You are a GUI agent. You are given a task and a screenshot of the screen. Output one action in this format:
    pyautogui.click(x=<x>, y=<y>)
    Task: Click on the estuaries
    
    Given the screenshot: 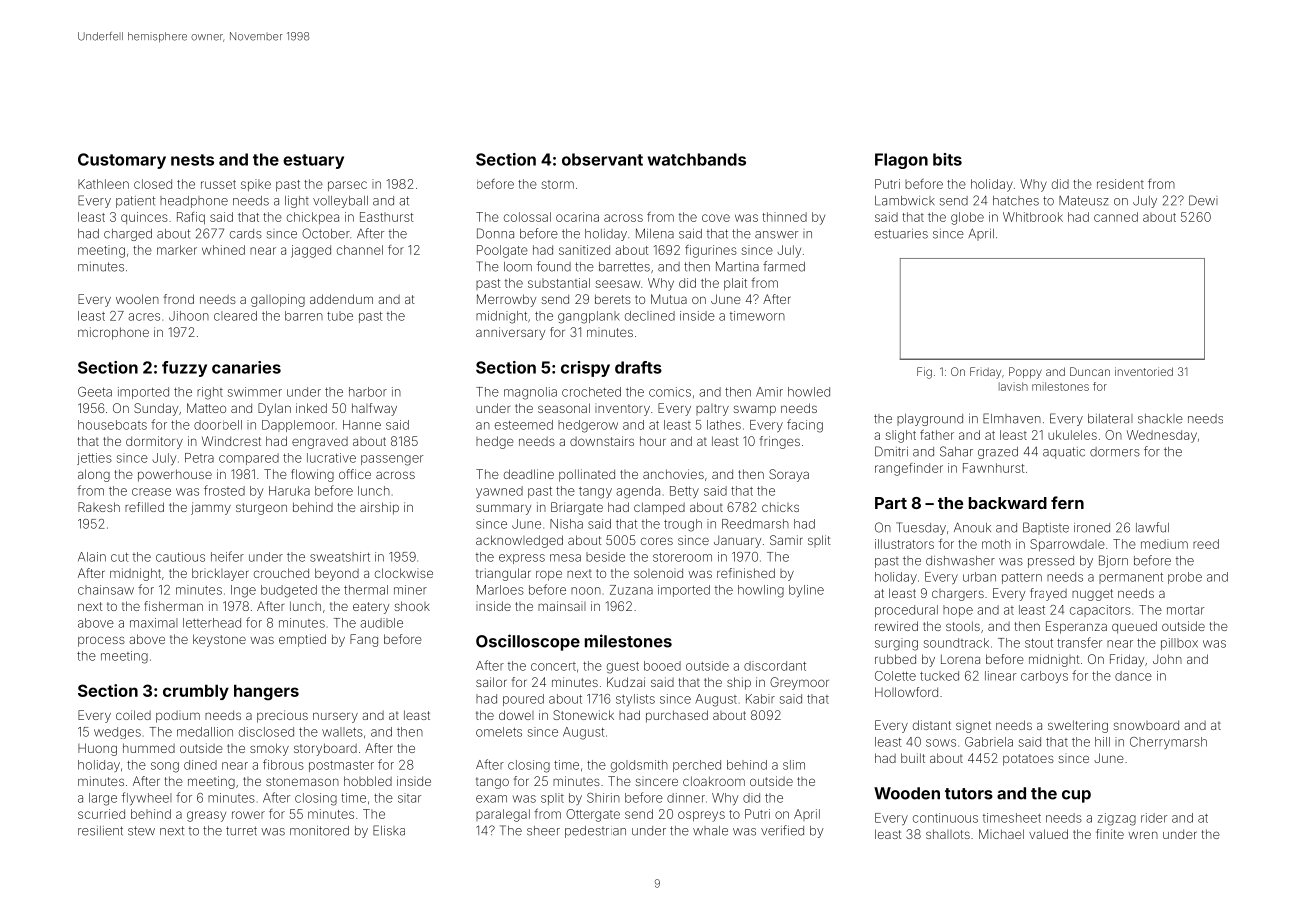 What is the action you would take?
    pyautogui.click(x=901, y=234)
